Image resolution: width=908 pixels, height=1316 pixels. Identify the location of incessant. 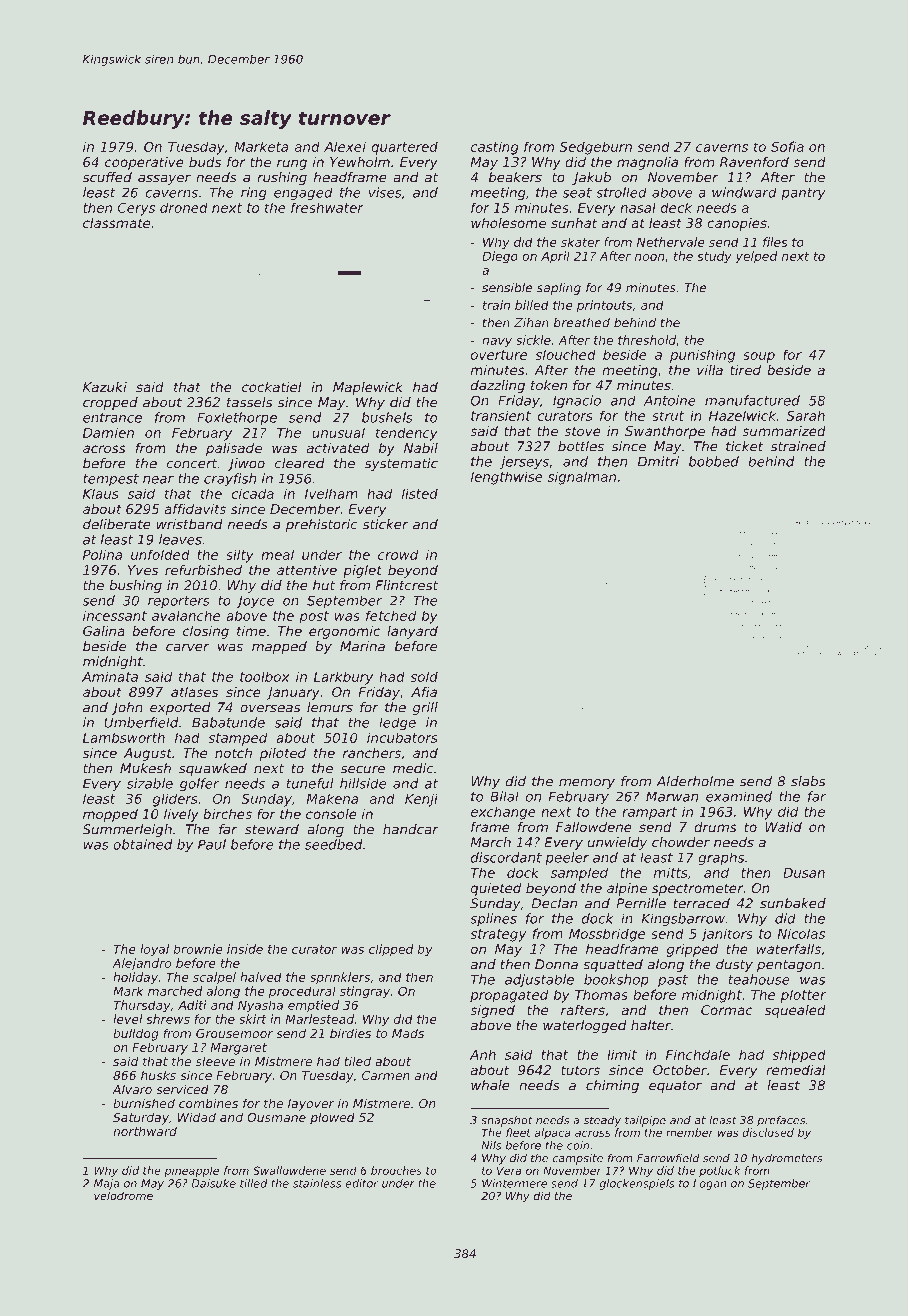
(115, 615).
